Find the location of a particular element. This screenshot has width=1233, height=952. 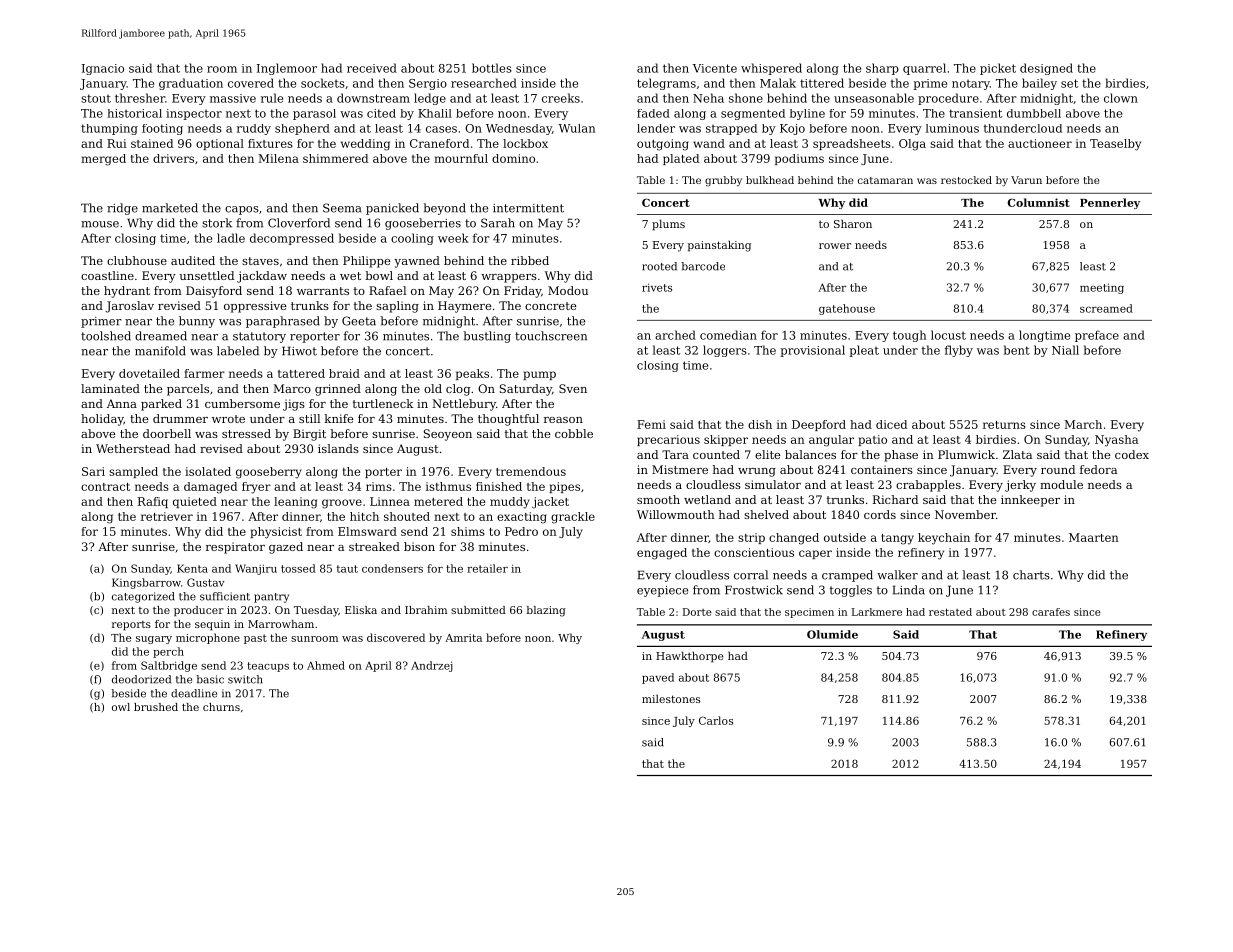

brushed is located at coordinates (156, 707).
